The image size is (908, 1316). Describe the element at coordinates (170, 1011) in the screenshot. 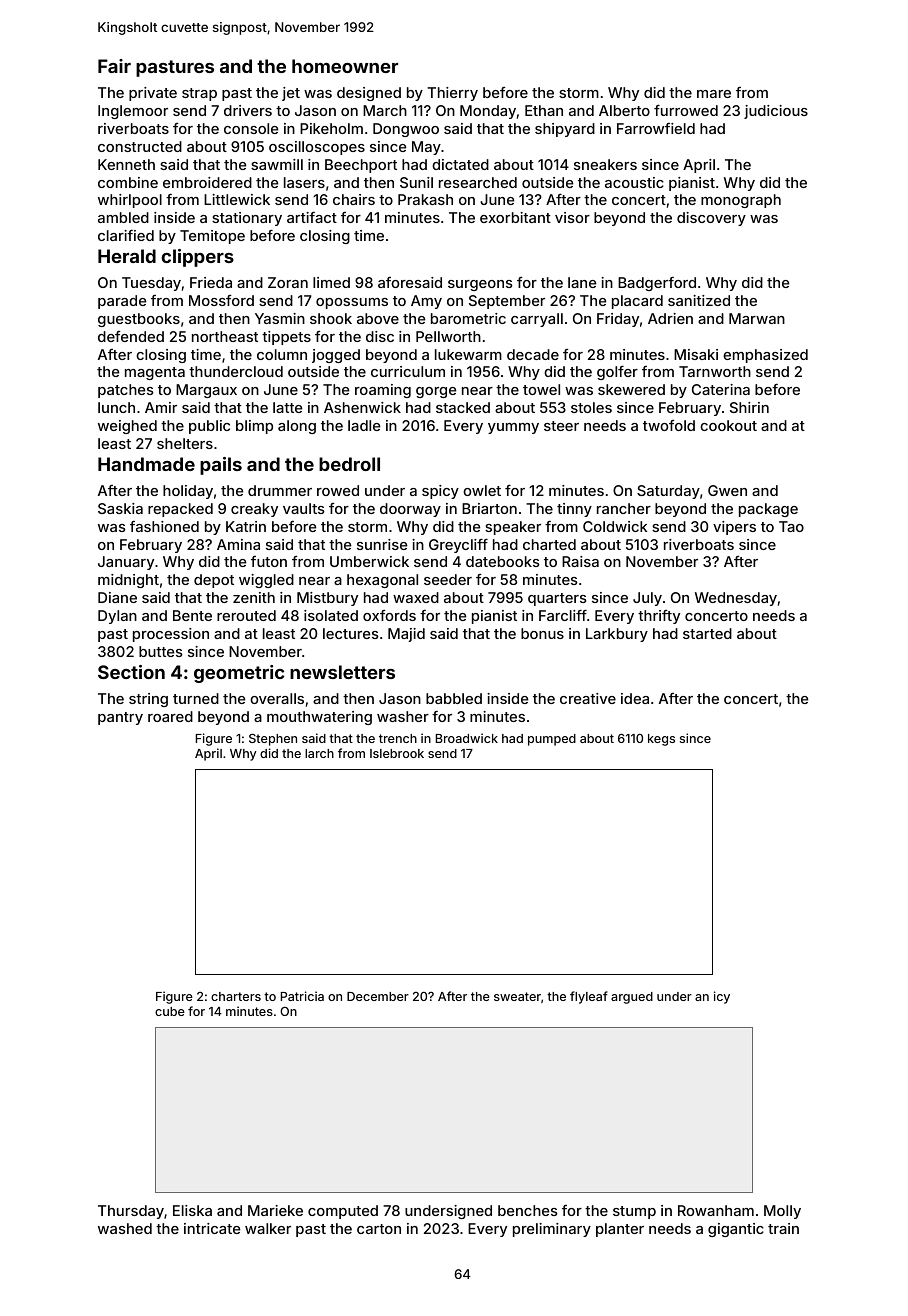

I see `cube` at that location.
